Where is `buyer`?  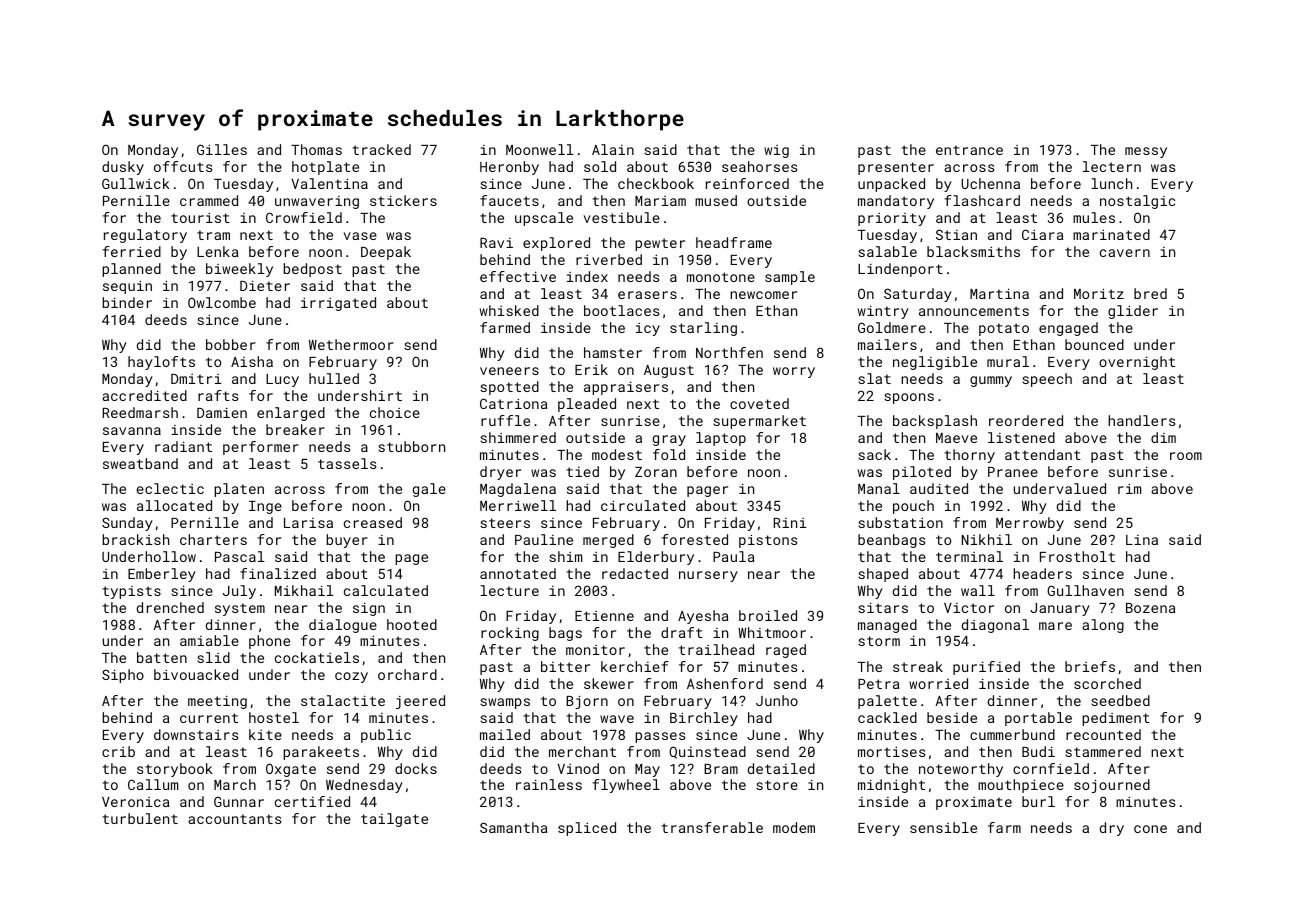 buyer is located at coordinates (347, 541).
